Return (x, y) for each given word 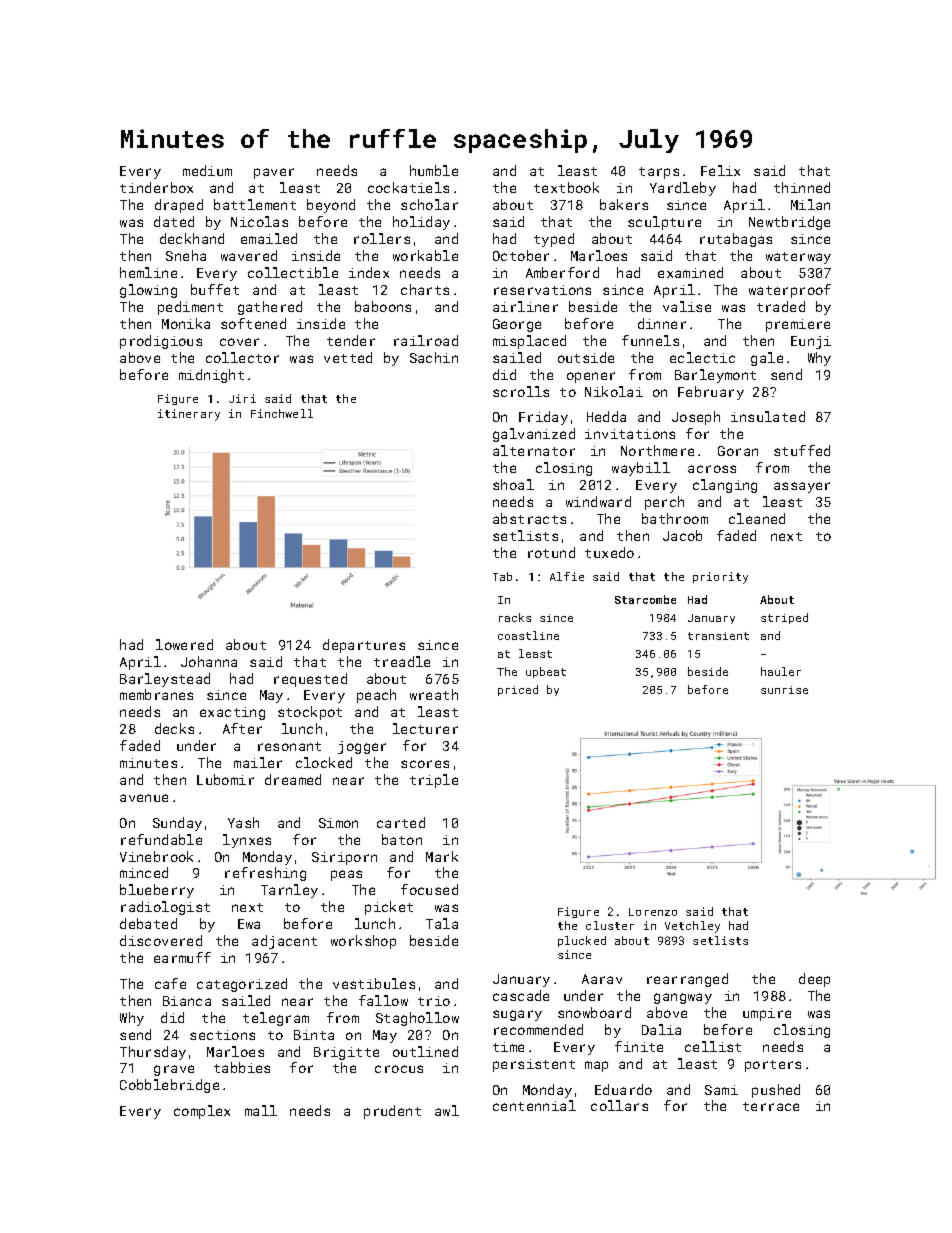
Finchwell (282, 413)
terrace (771, 1106)
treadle (402, 661)
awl (447, 1110)
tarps (659, 173)
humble (434, 170)
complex (202, 1112)
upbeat (546, 672)
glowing (148, 291)
